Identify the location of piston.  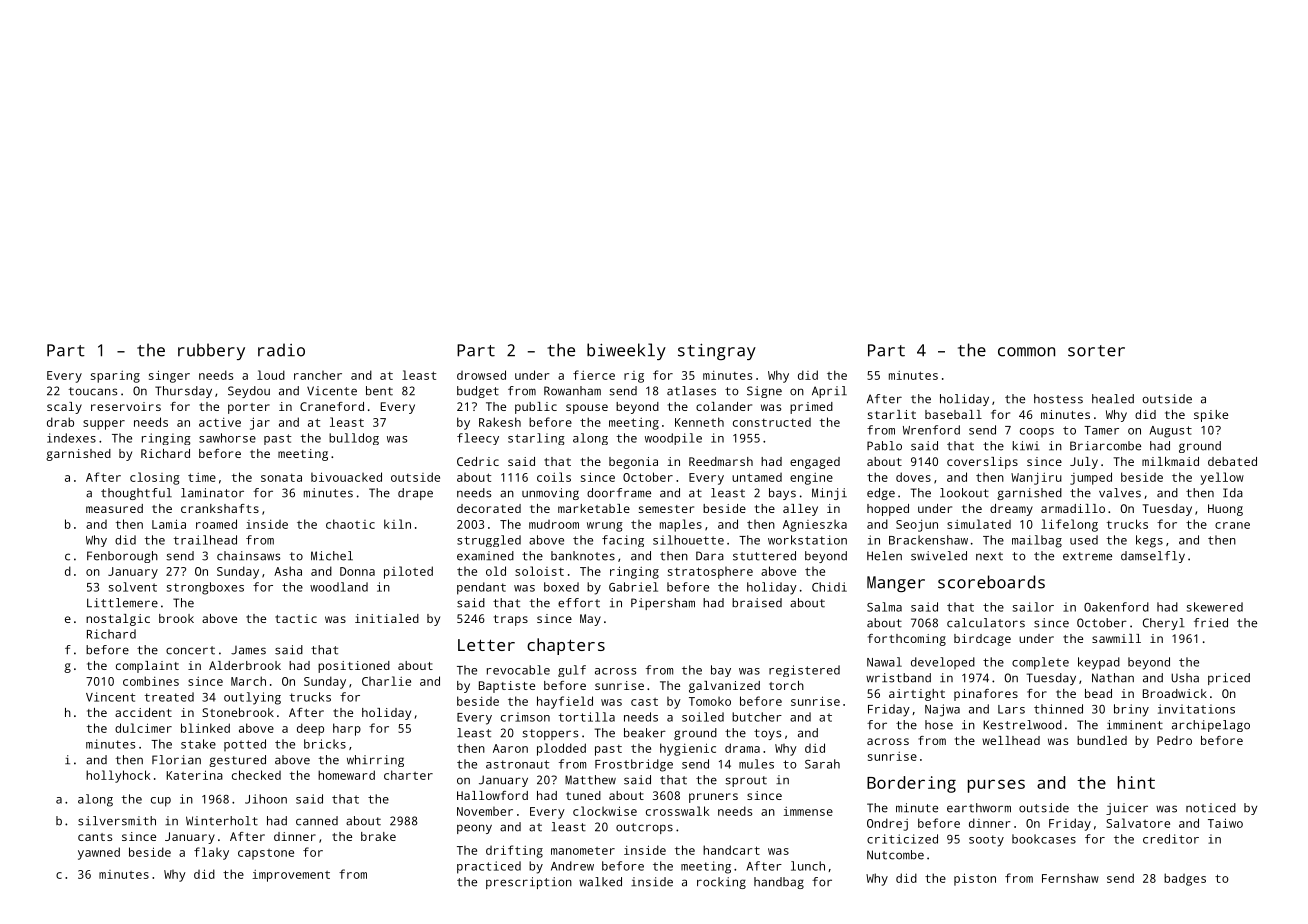
(975, 879).
